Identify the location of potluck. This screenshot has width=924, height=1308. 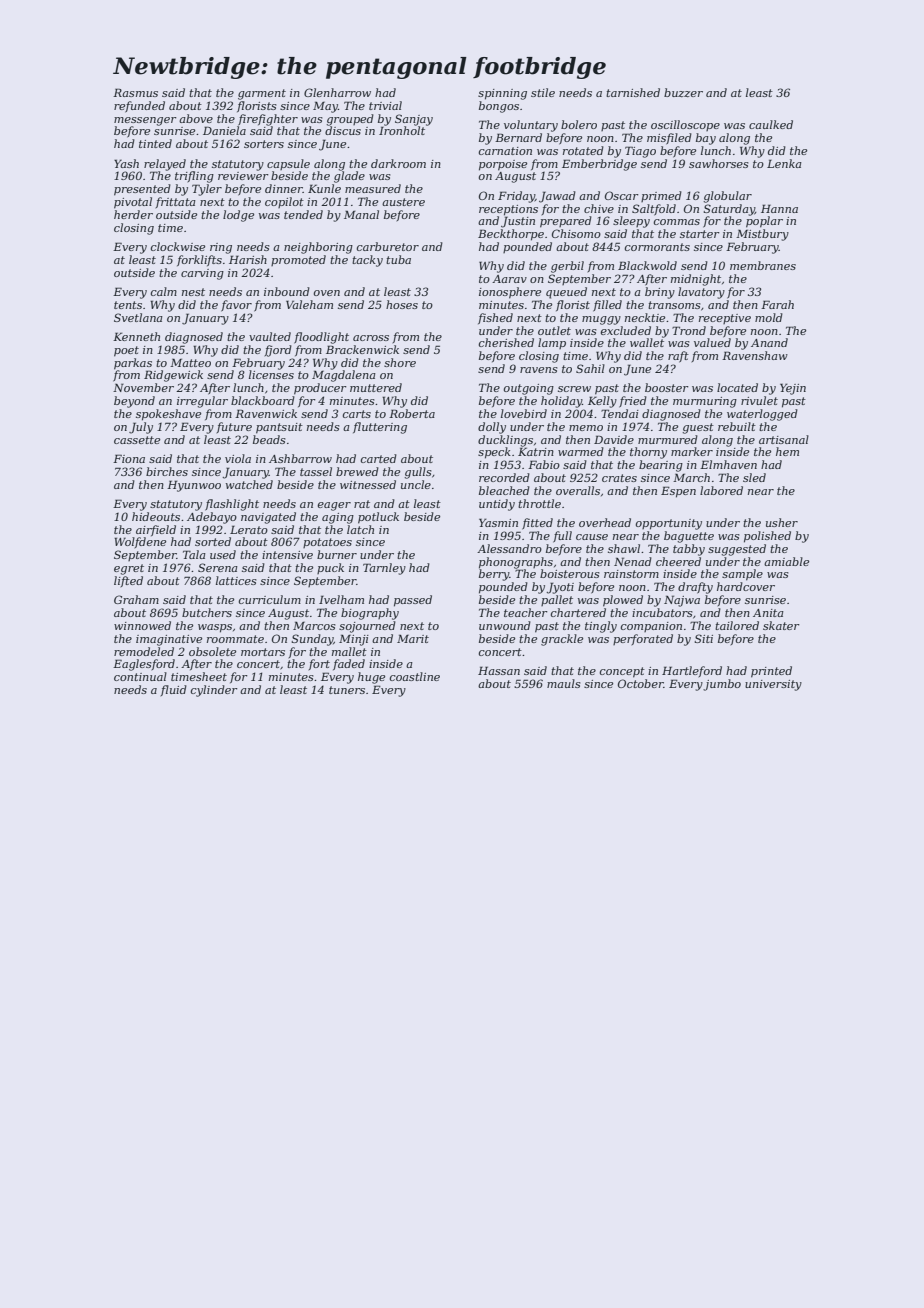
(378, 518).
